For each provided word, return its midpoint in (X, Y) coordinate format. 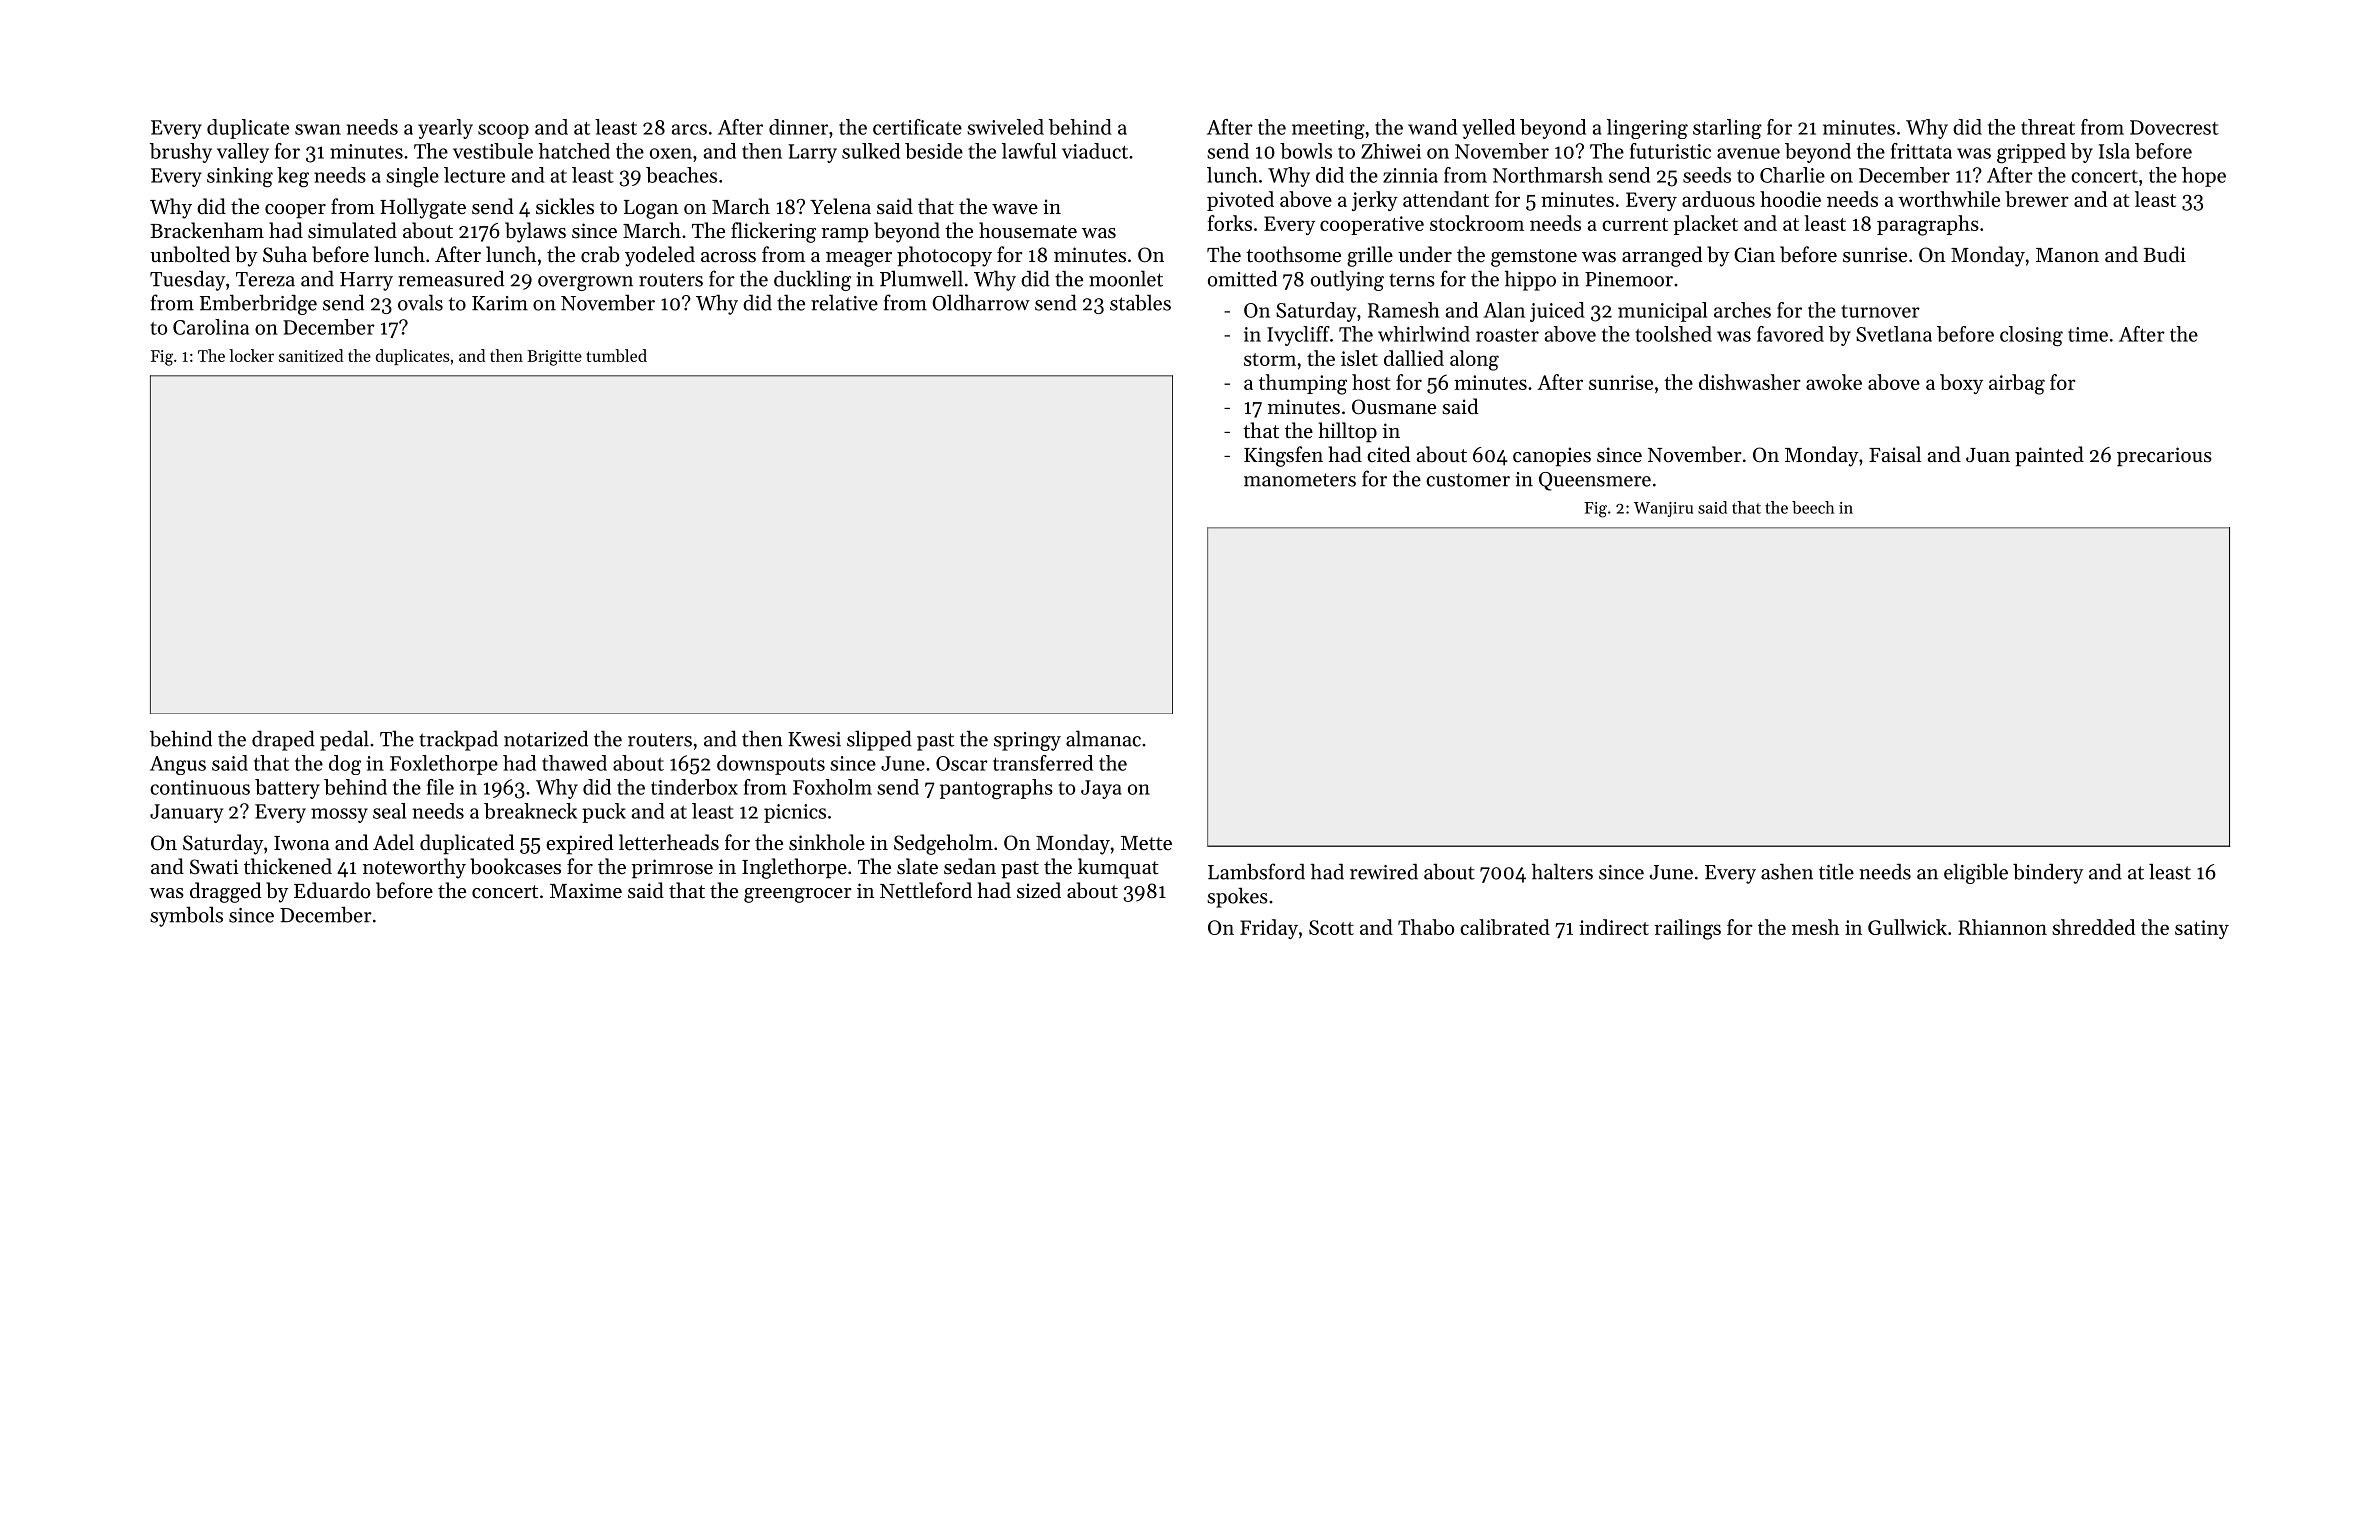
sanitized (311, 355)
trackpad (458, 740)
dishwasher (1750, 382)
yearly (445, 129)
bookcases (515, 866)
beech (1813, 507)
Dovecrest (2174, 127)
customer (1468, 480)
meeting (1328, 129)
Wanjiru (1663, 509)
